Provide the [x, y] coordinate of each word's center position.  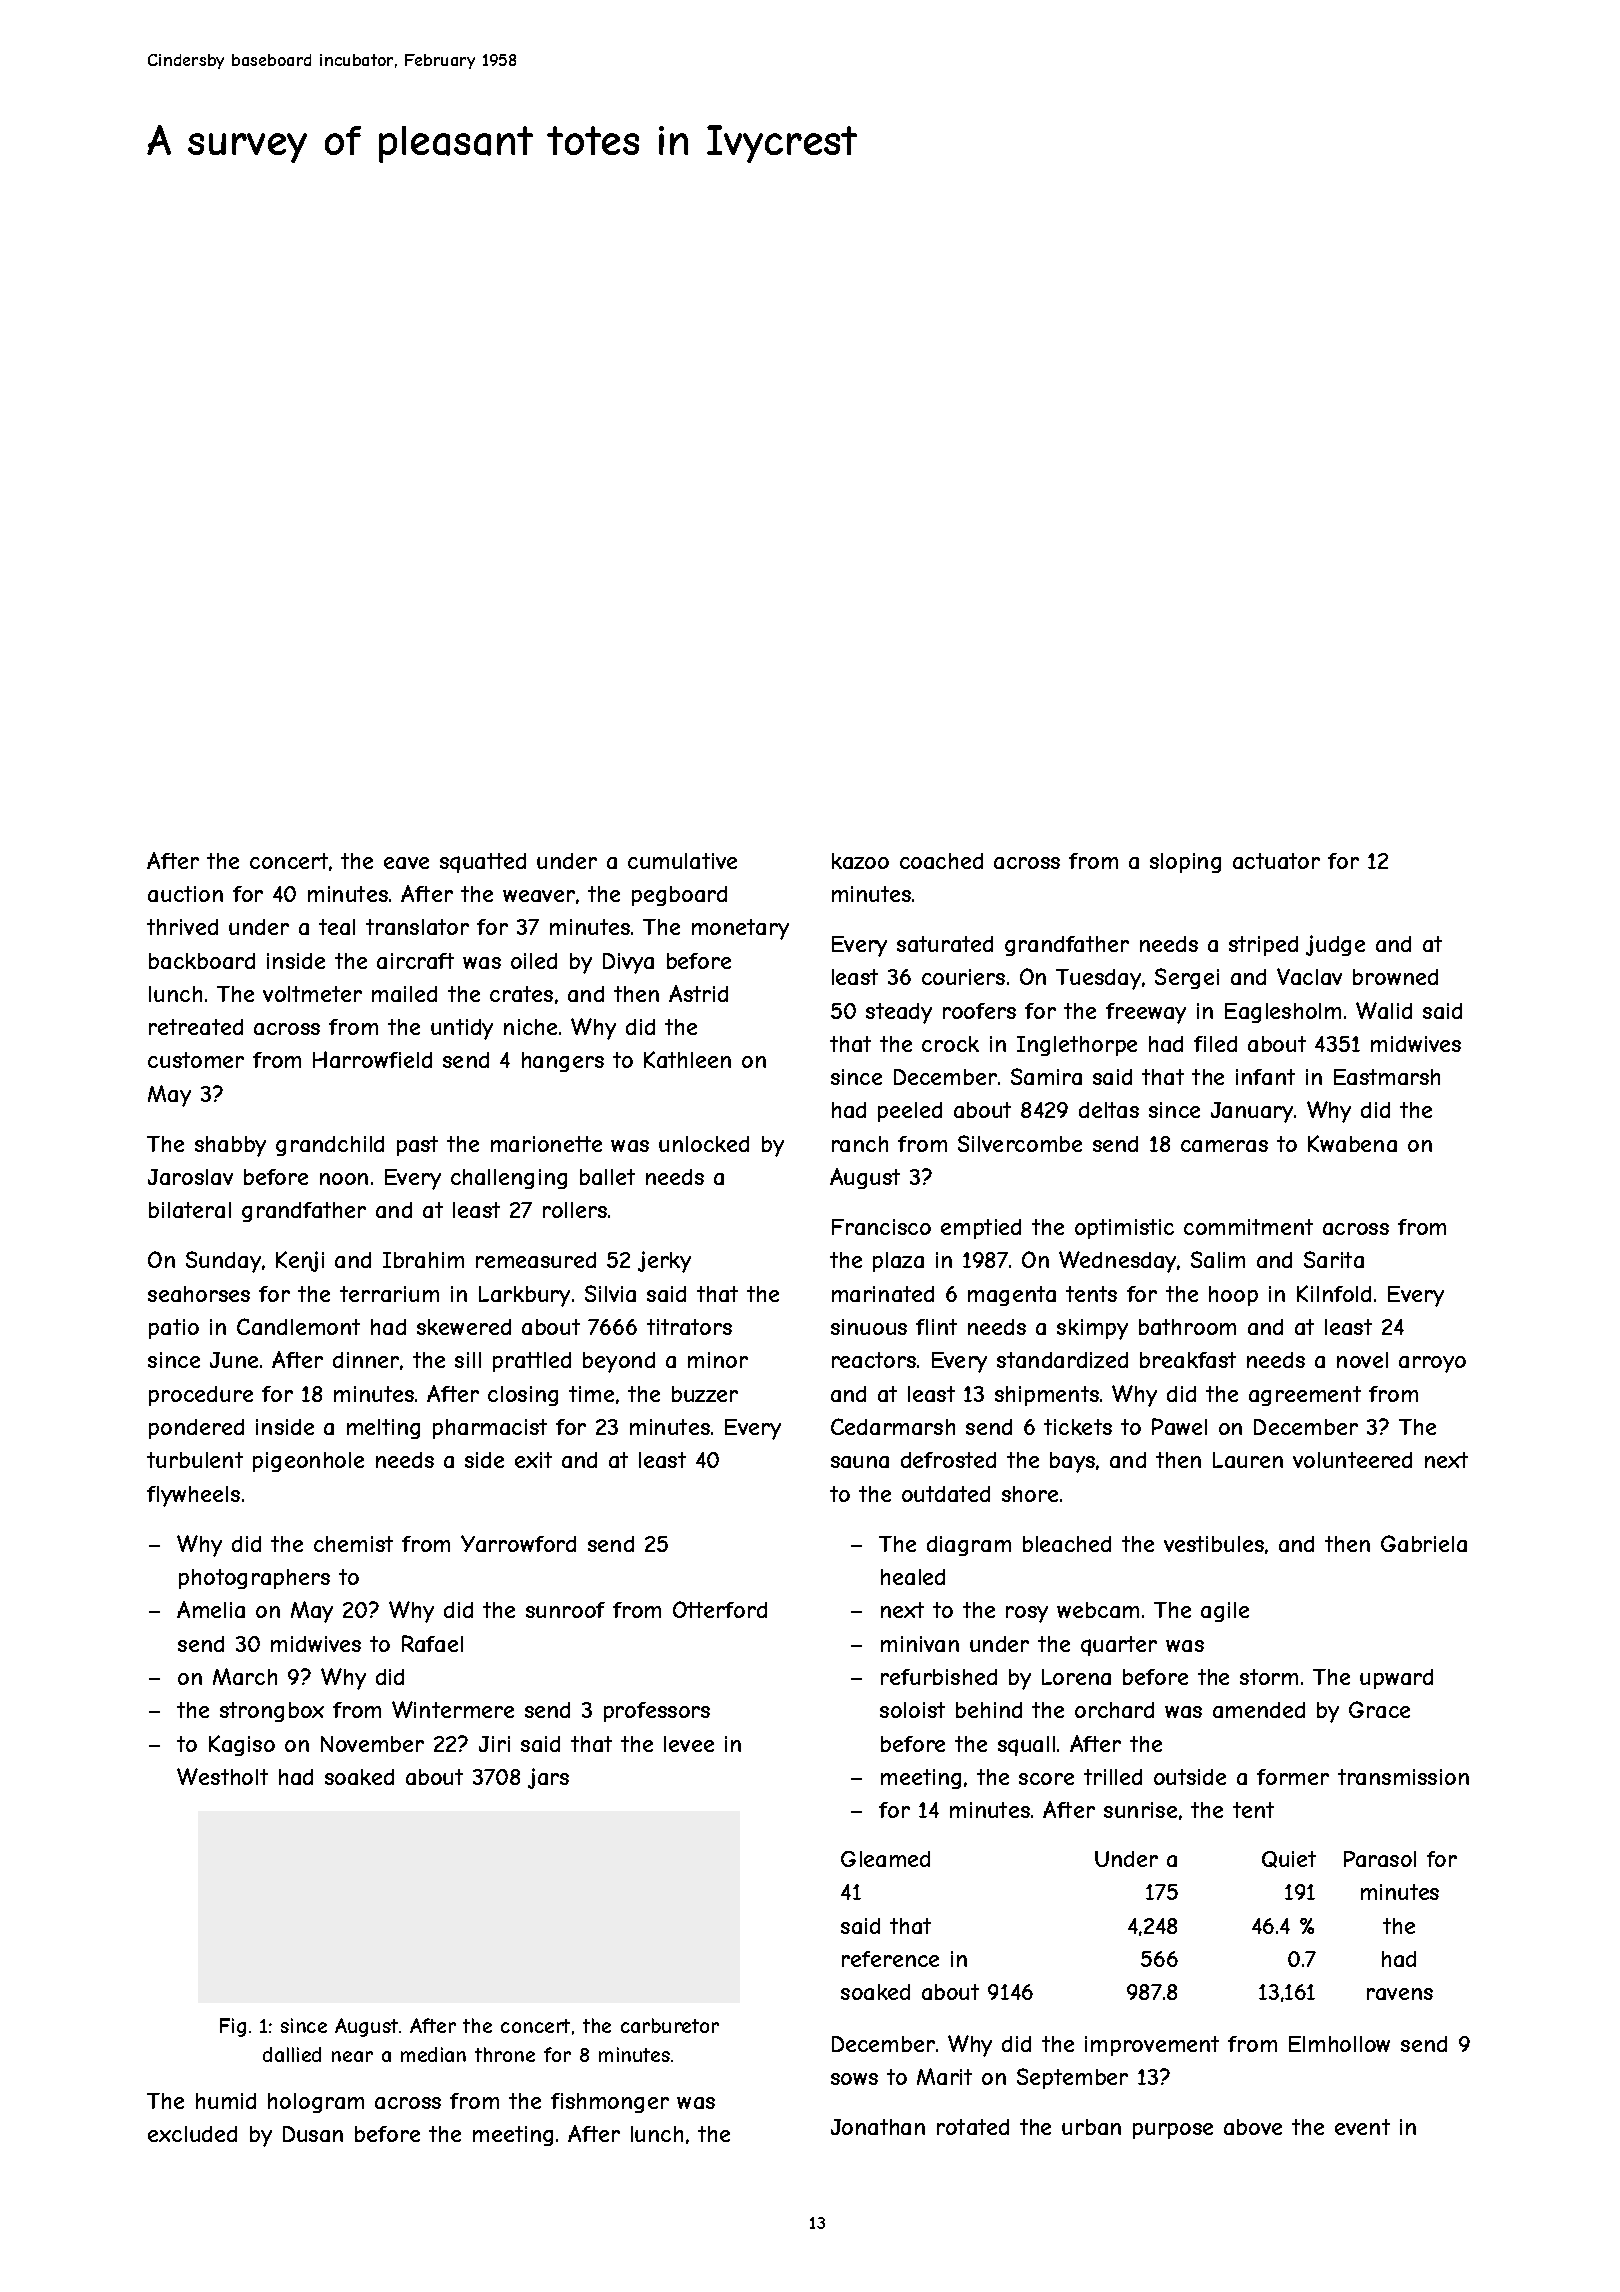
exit [533, 1460]
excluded [192, 2134]
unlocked [704, 1144]
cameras [1224, 1146]
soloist [912, 1710]
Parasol [1380, 1859]
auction [185, 894]
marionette [546, 1144]
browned [1395, 977]
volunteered [1352, 1460]
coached [941, 861]
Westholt [222, 1776]
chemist [353, 1544]
